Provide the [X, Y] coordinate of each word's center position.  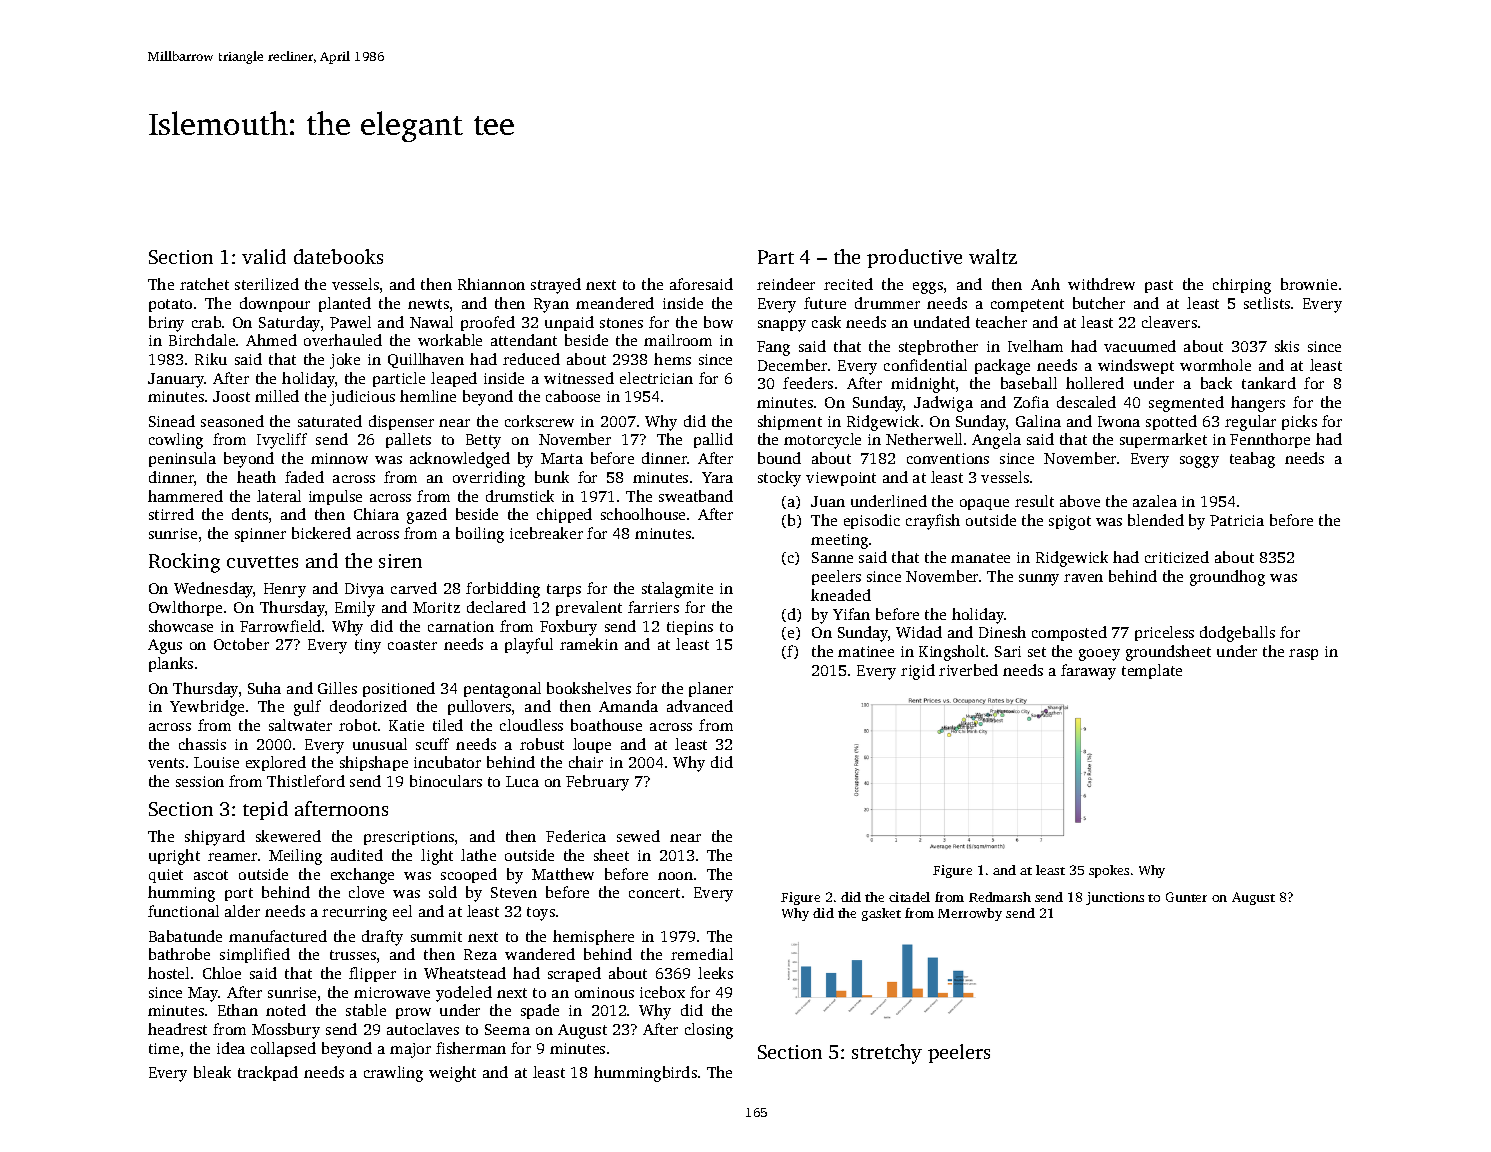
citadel [909, 897]
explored [276, 763]
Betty [483, 441]
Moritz [436, 607]
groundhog [1227, 578]
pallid [713, 440]
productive [914, 258]
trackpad [268, 1073]
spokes [1109, 871]
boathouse [606, 725]
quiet [166, 876]
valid [264, 256]
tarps [564, 590]
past [1159, 286]
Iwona [1119, 421]
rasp [1303, 654]
